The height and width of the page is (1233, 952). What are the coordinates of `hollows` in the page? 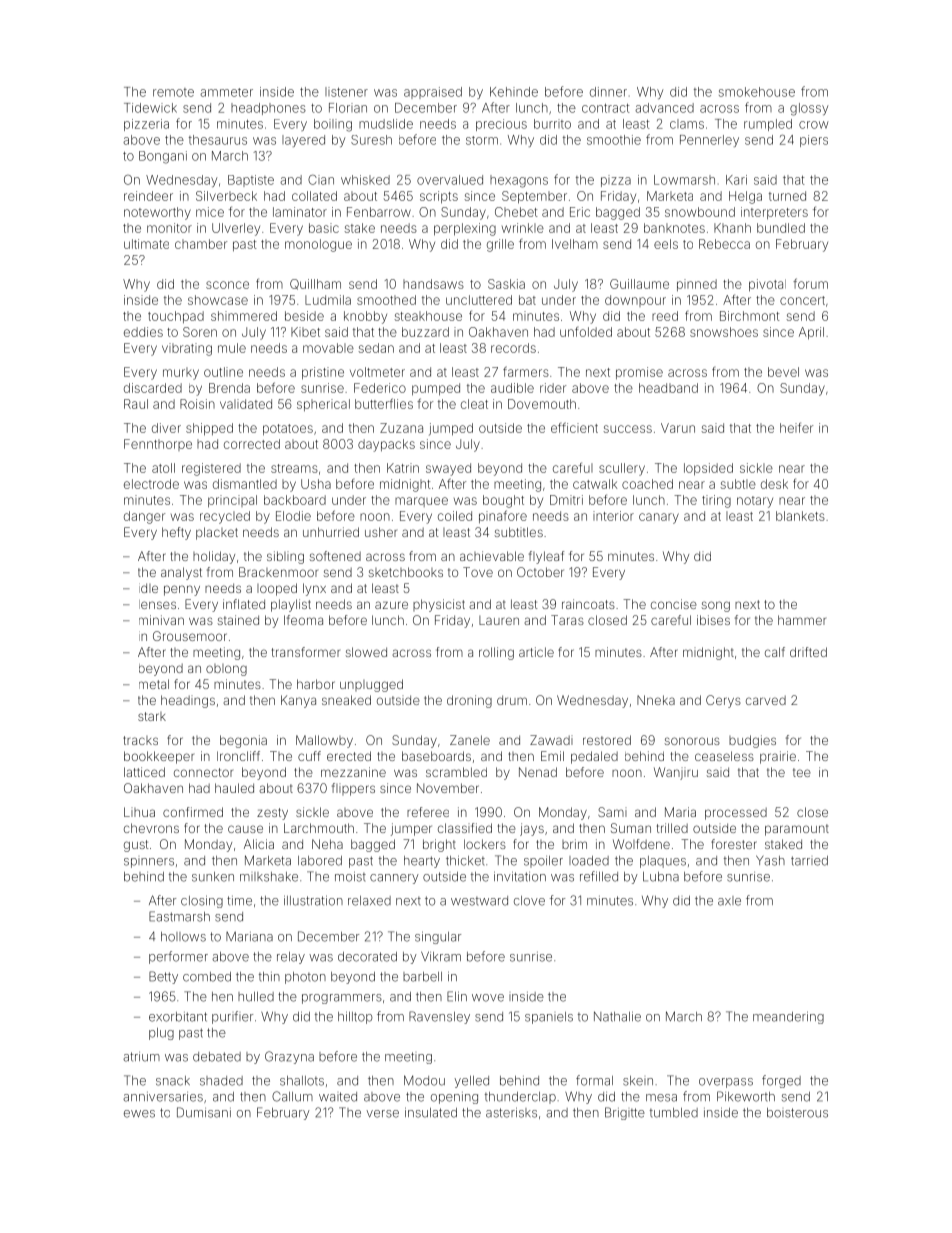 It's located at (183, 937).
